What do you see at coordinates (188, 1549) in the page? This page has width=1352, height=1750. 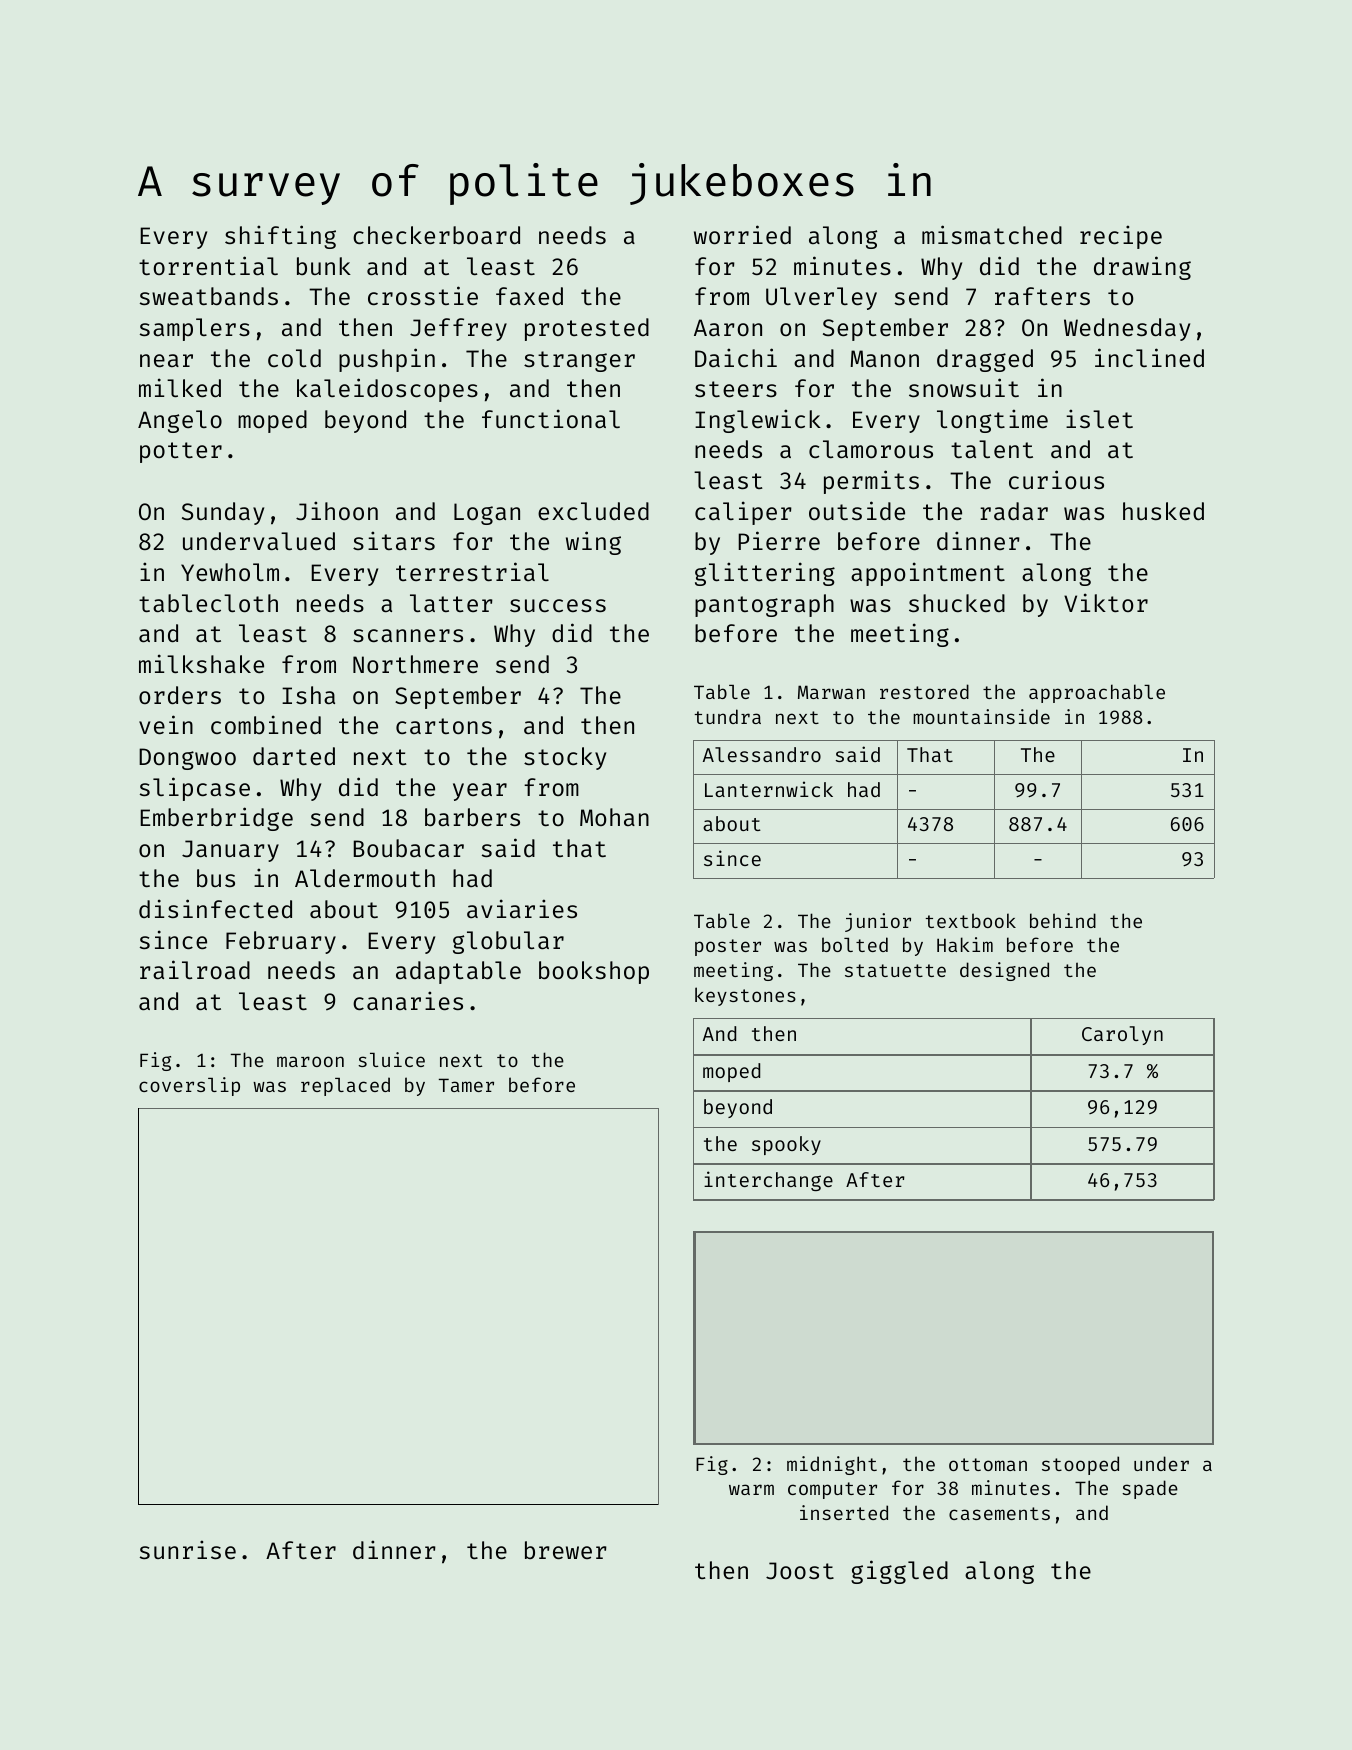 I see `sunrise` at bounding box center [188, 1549].
